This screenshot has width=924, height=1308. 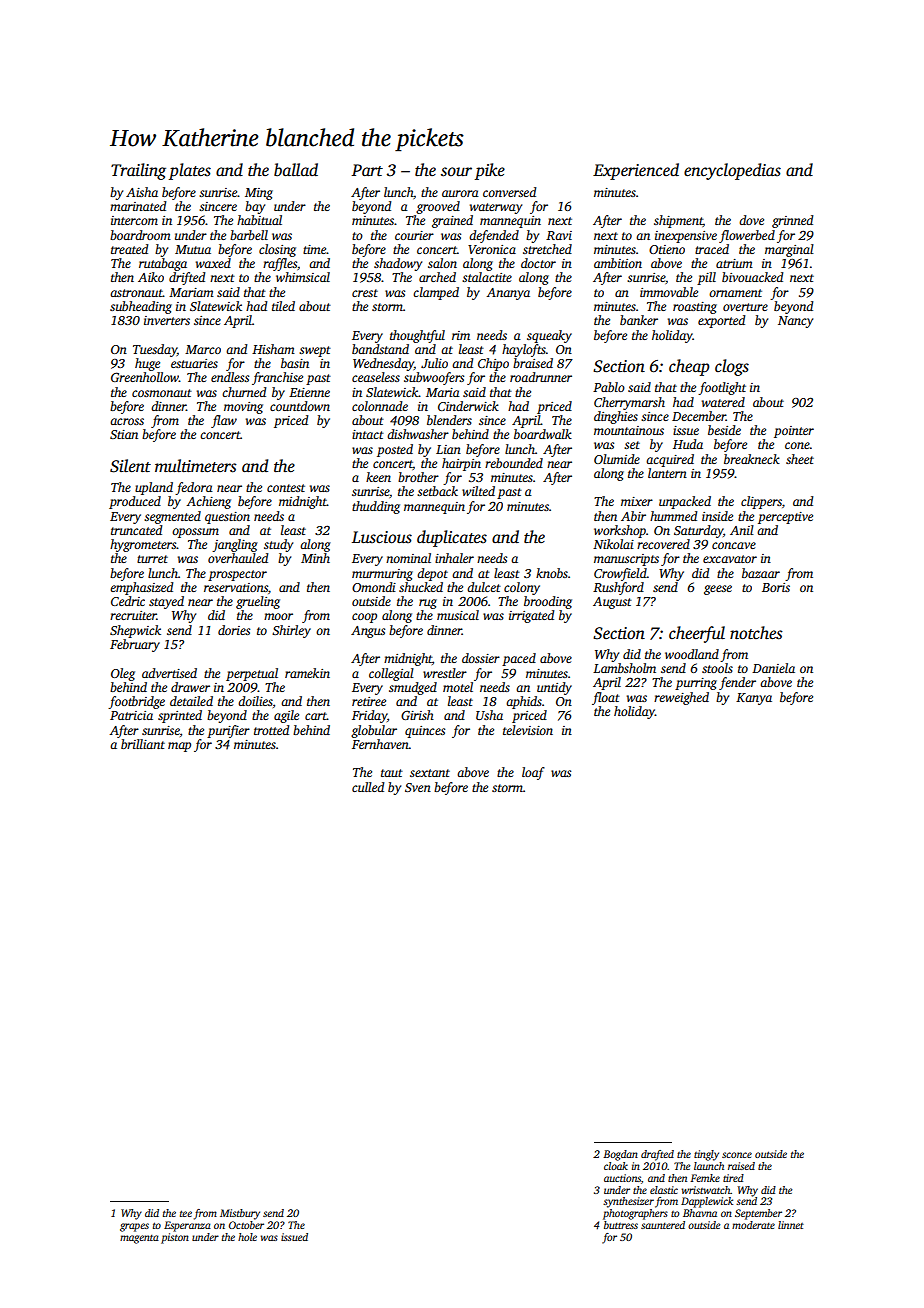 What do you see at coordinates (418, 787) in the screenshot?
I see `Sven` at bounding box center [418, 787].
